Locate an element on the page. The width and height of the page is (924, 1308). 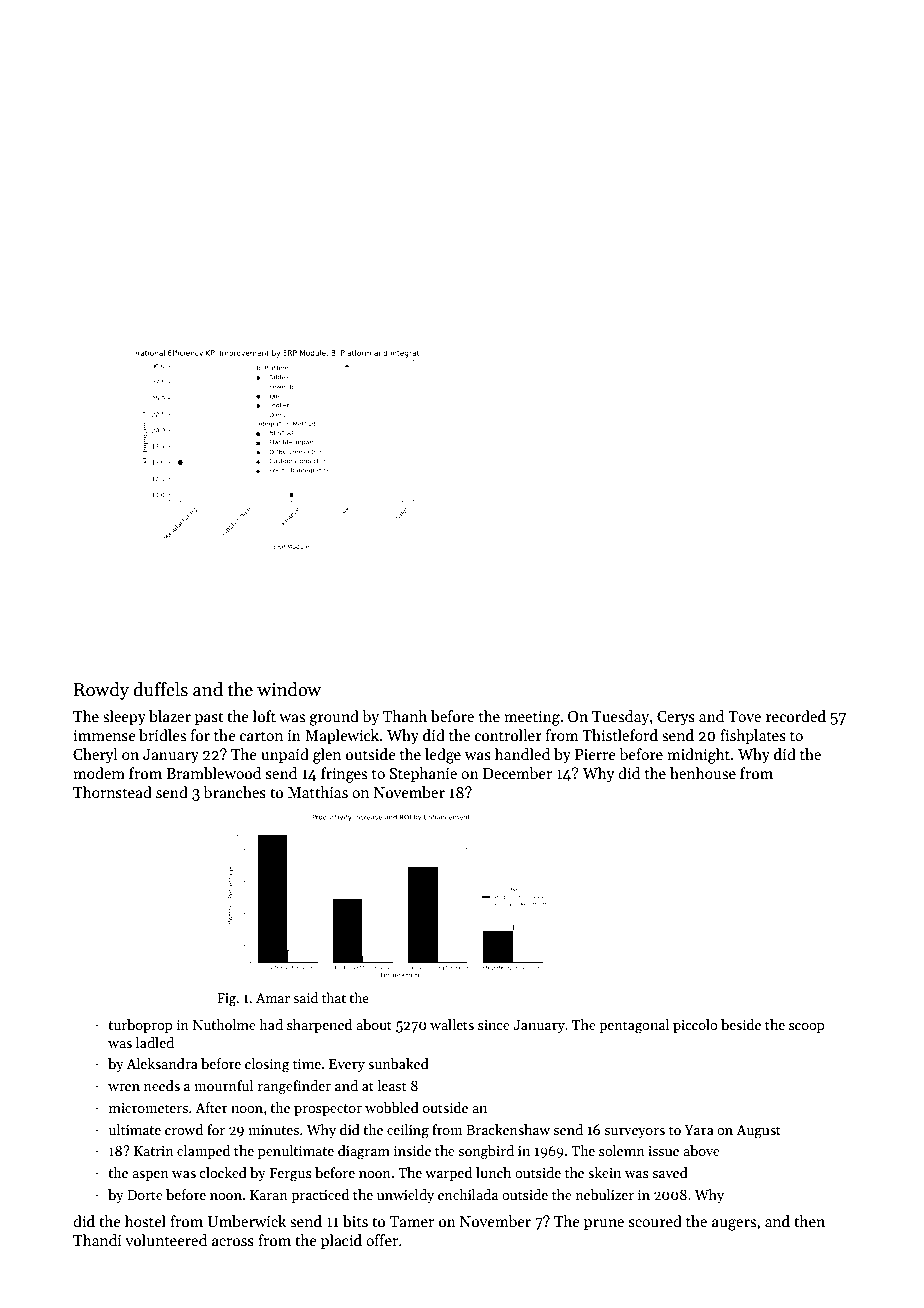
Stephanie is located at coordinates (423, 774).
